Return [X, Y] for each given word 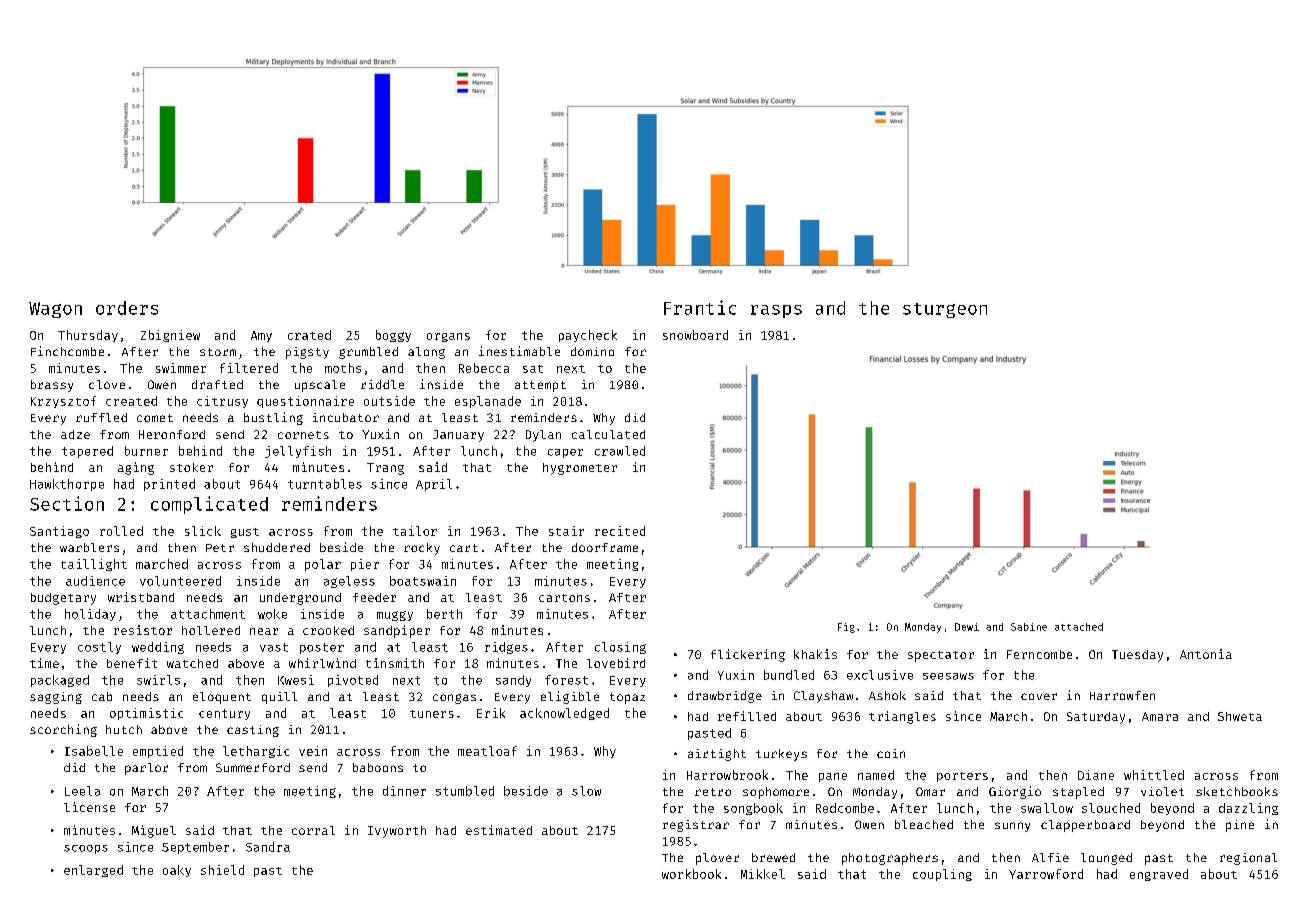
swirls [158, 680]
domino [592, 351]
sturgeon [945, 310]
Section [67, 503]
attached [1079, 627]
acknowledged [564, 714]
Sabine [1029, 627]
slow [586, 791]
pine [1240, 826]
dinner [404, 791]
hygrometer [580, 469]
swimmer [181, 368]
